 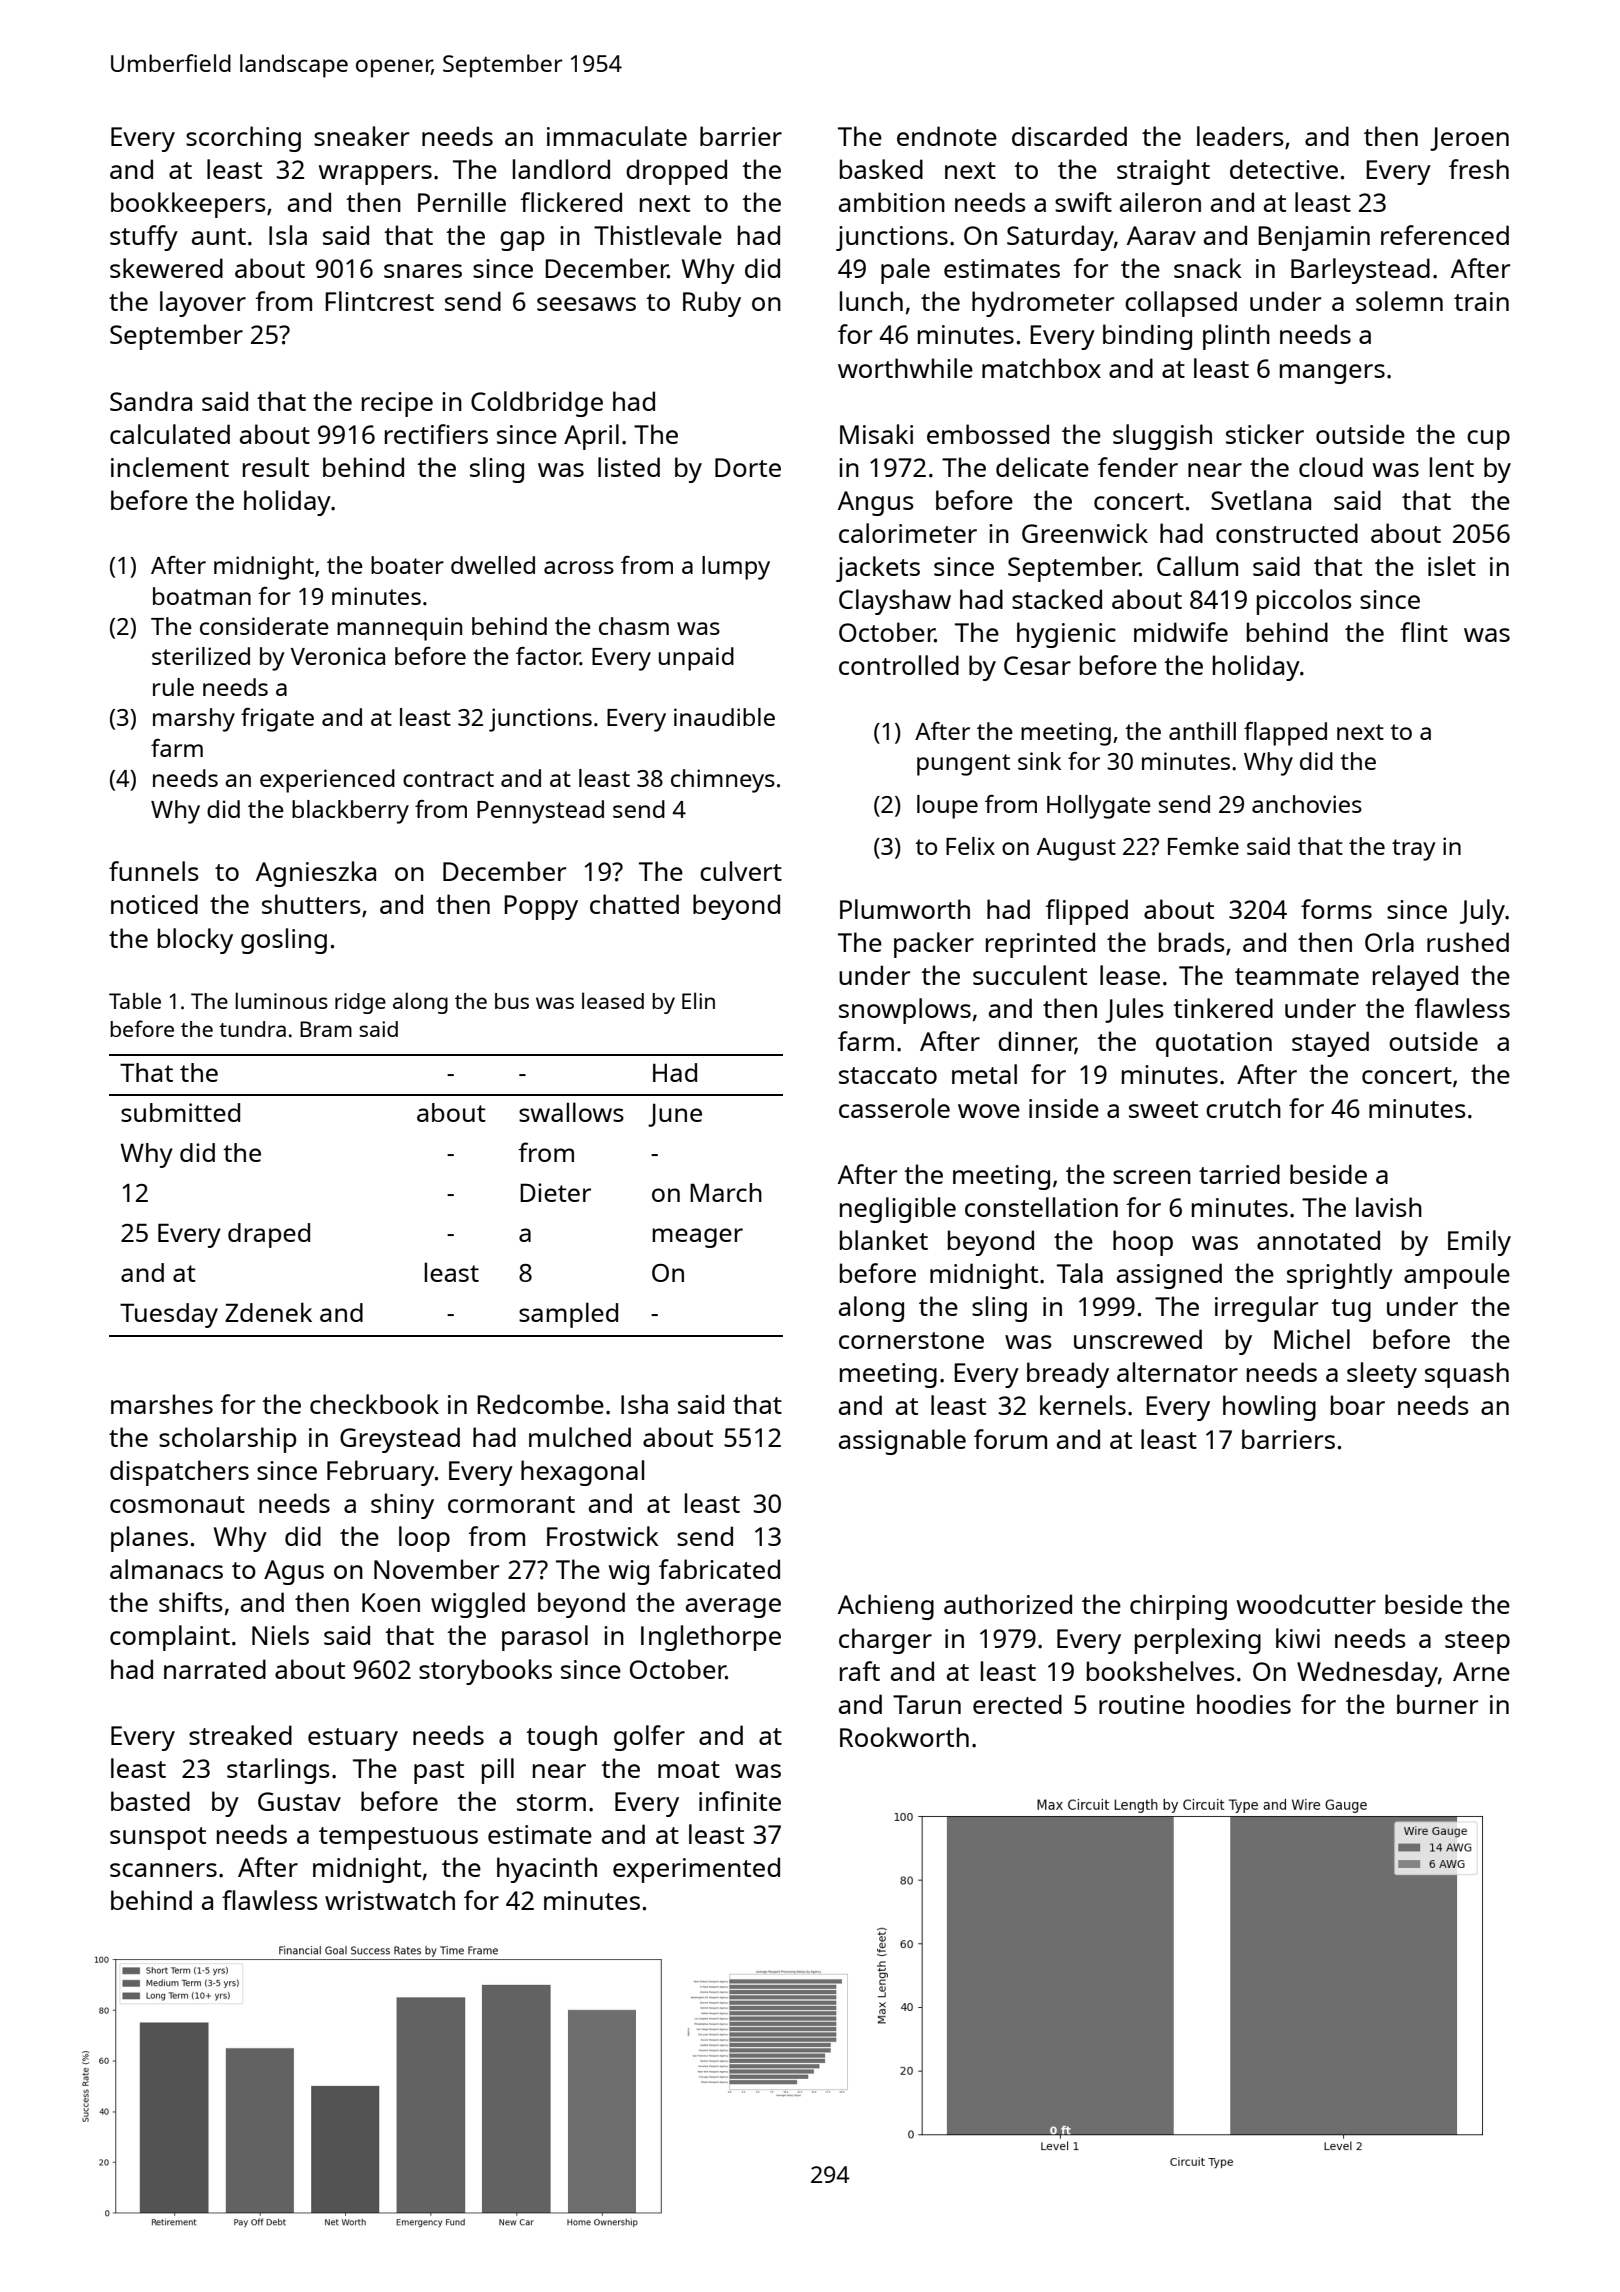 I want to click on raft, so click(x=860, y=1671).
